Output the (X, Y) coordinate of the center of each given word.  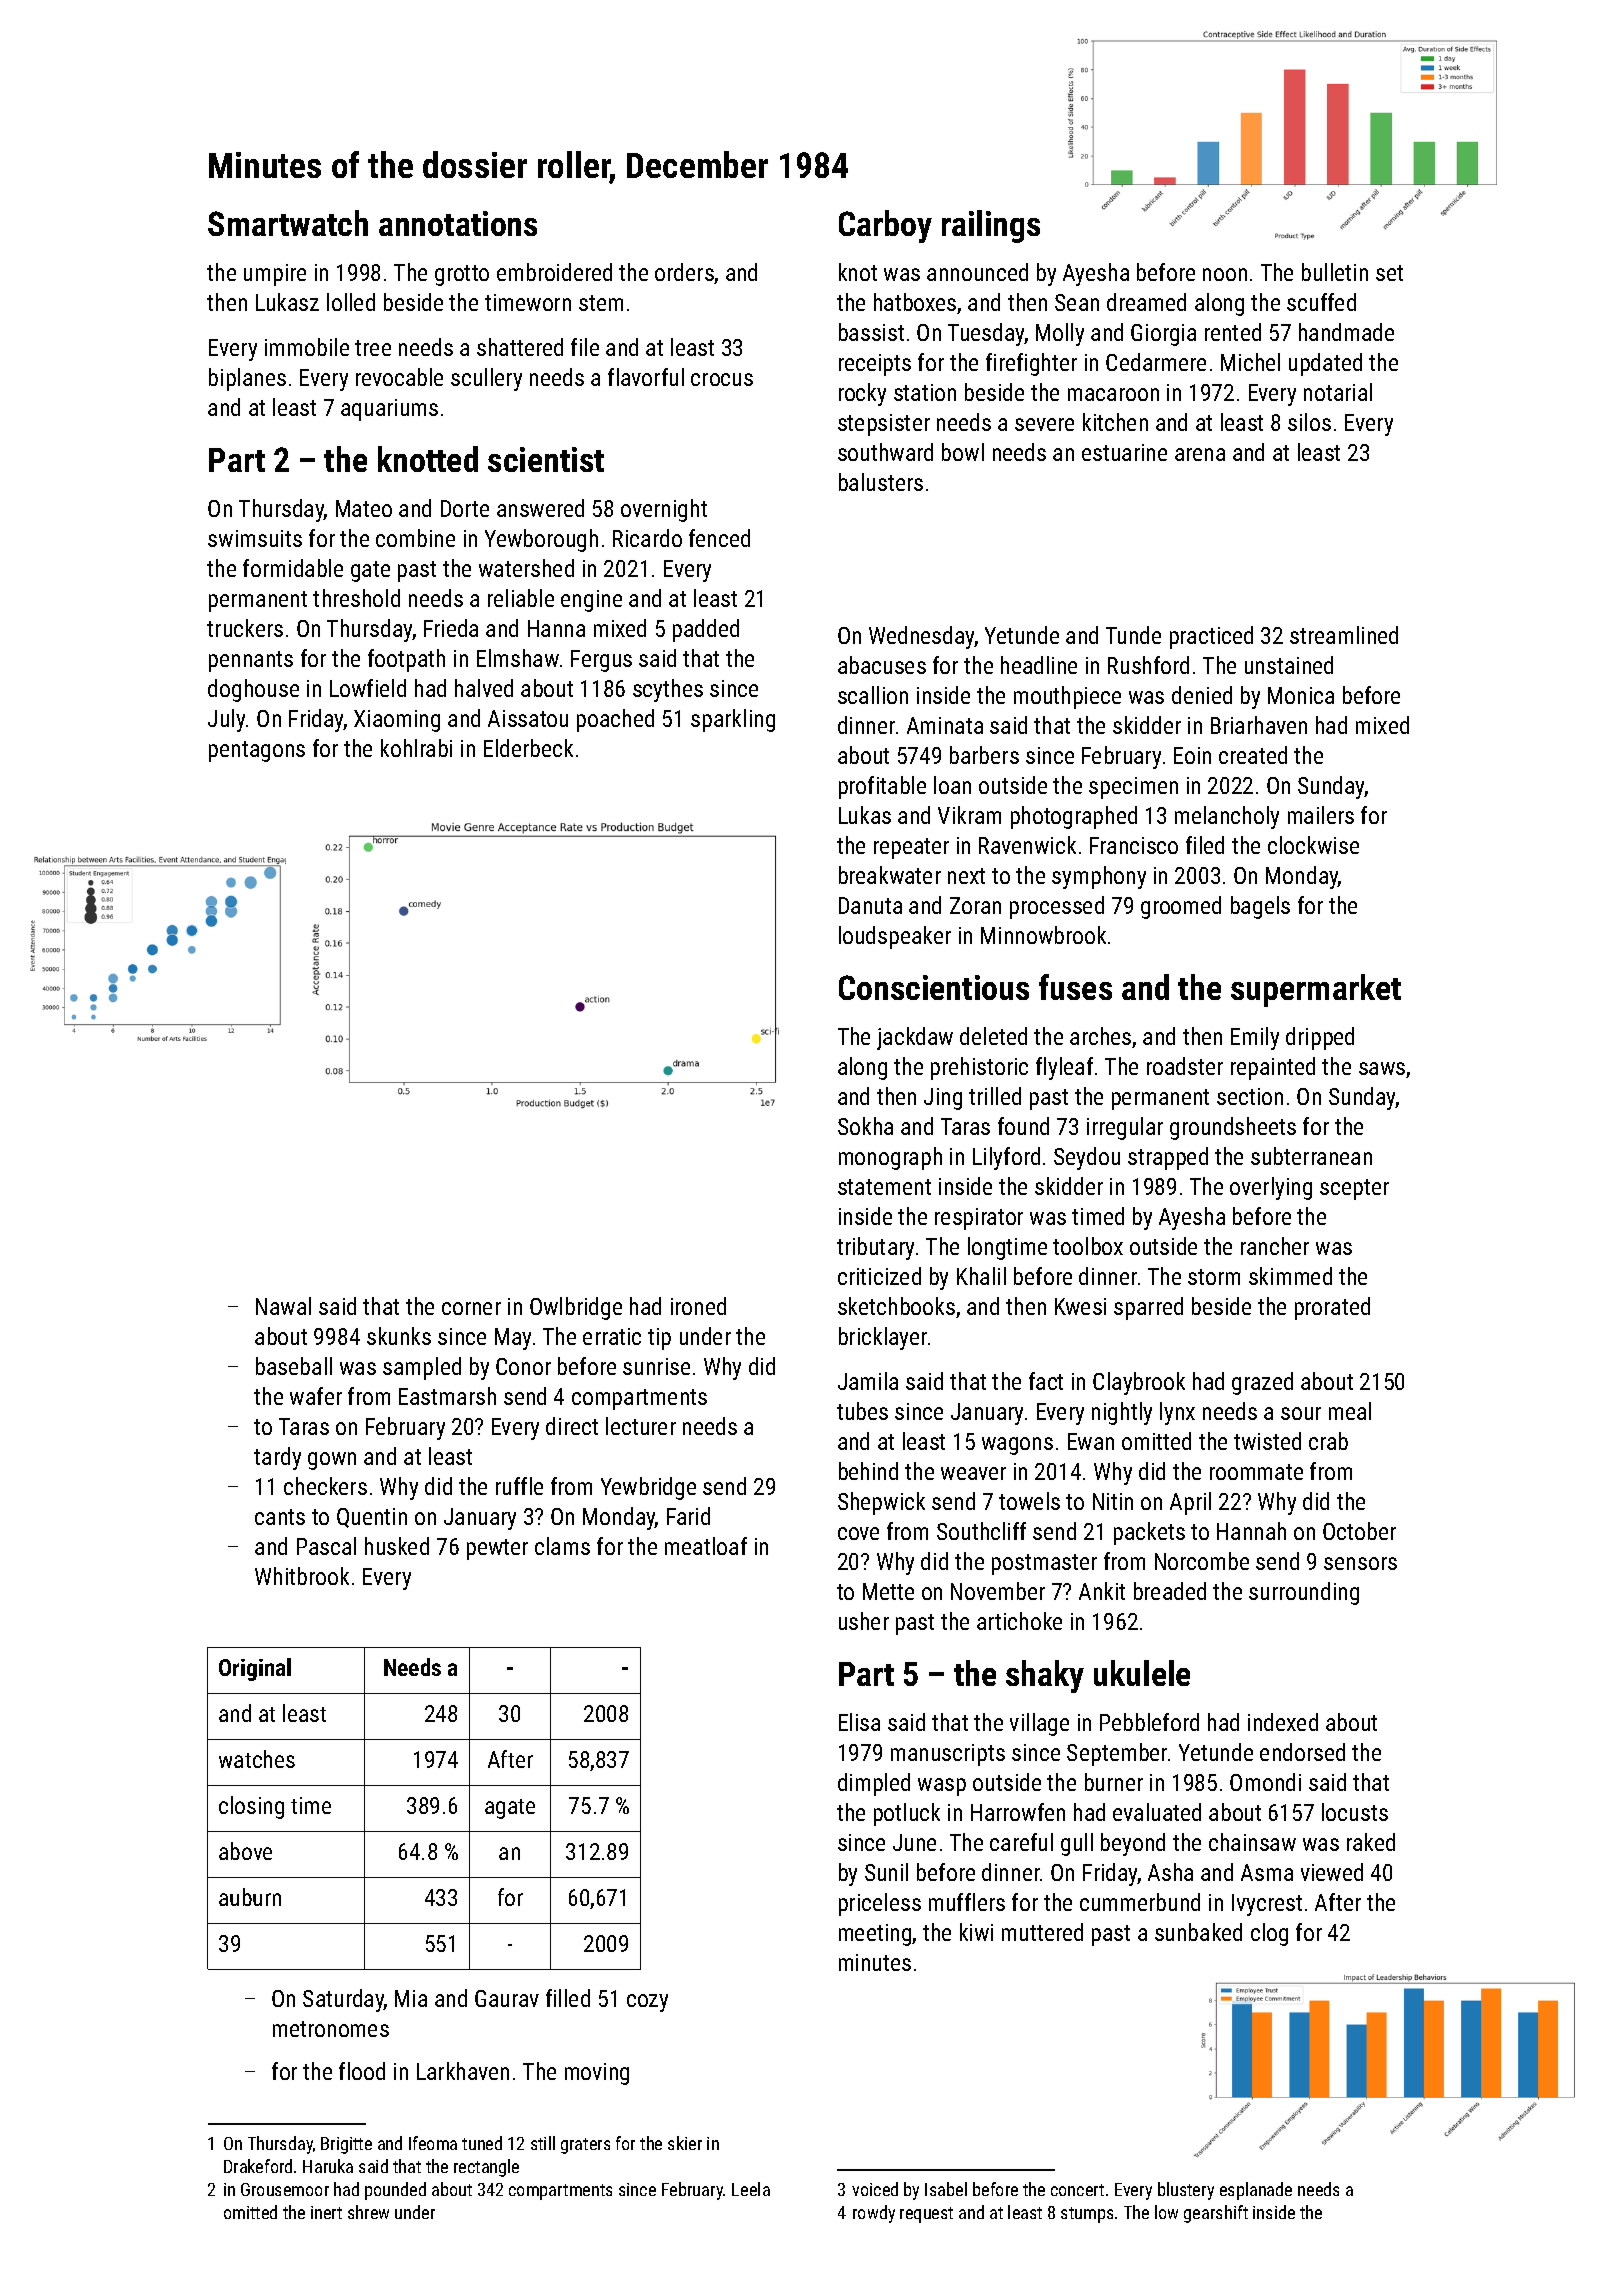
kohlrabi (416, 748)
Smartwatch (288, 223)
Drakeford (258, 2166)
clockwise (1313, 845)
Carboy (885, 226)
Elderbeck (528, 748)
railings (991, 226)
